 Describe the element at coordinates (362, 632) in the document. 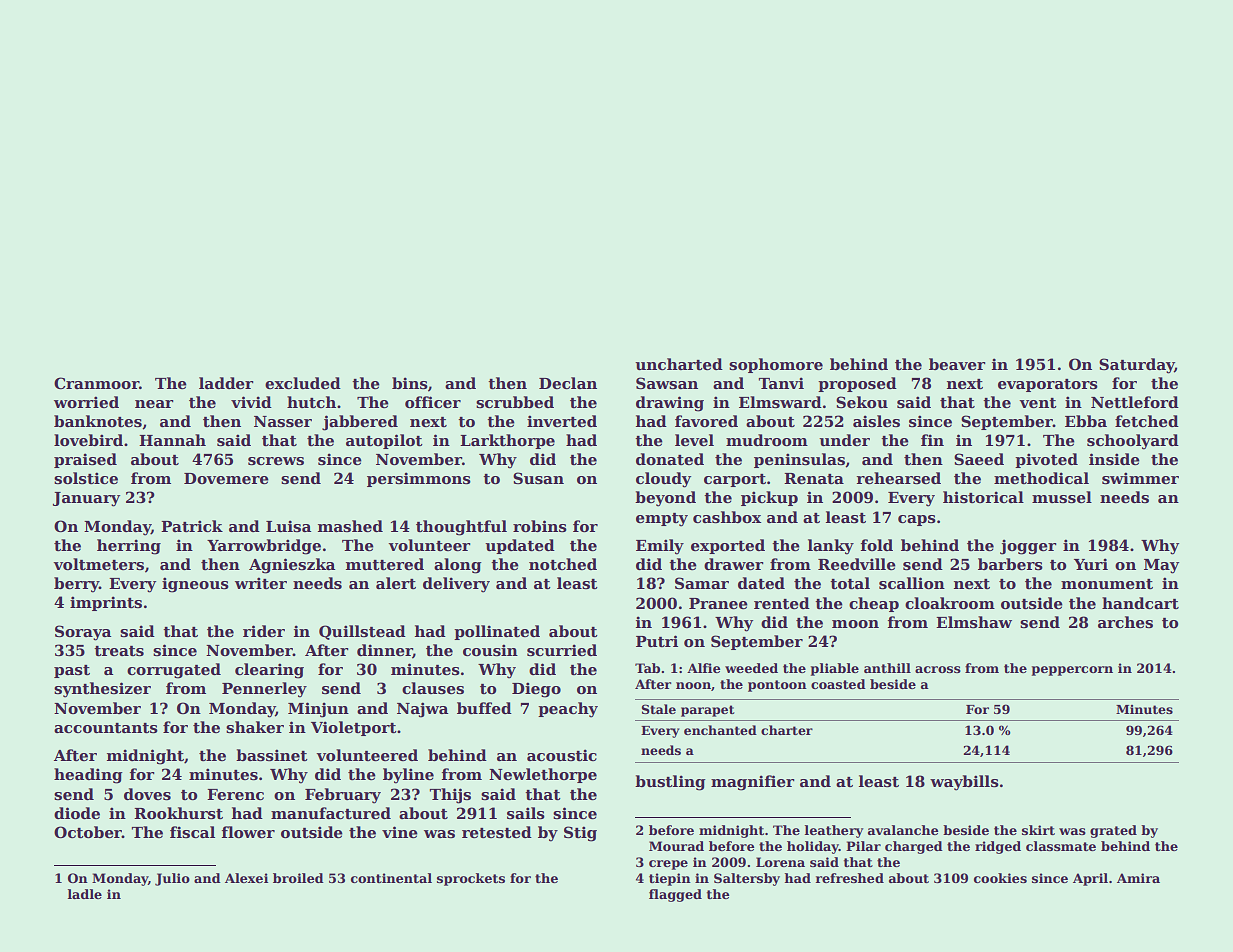

I see `Quillstead` at that location.
